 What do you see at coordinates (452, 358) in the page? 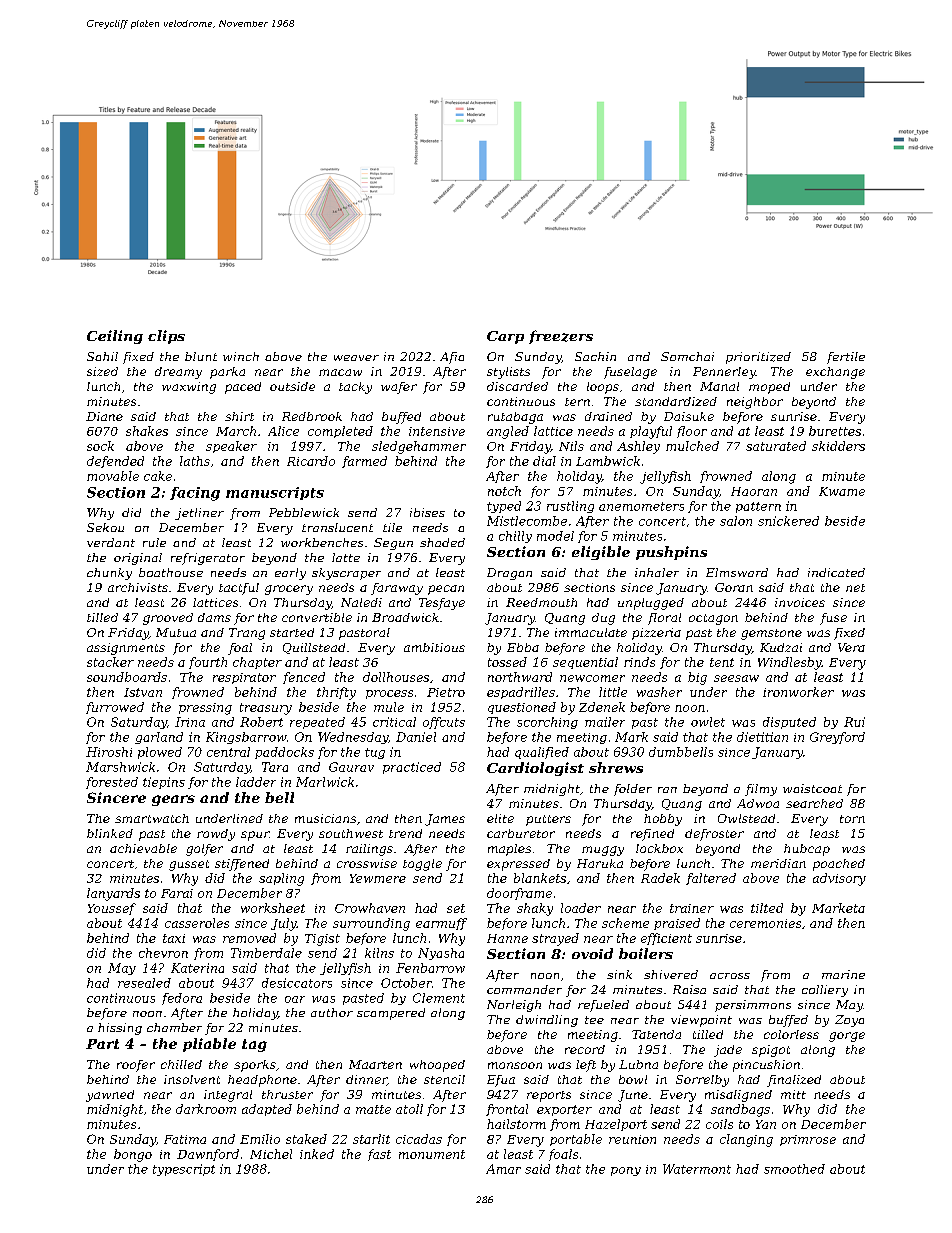
I see `Afia` at bounding box center [452, 358].
